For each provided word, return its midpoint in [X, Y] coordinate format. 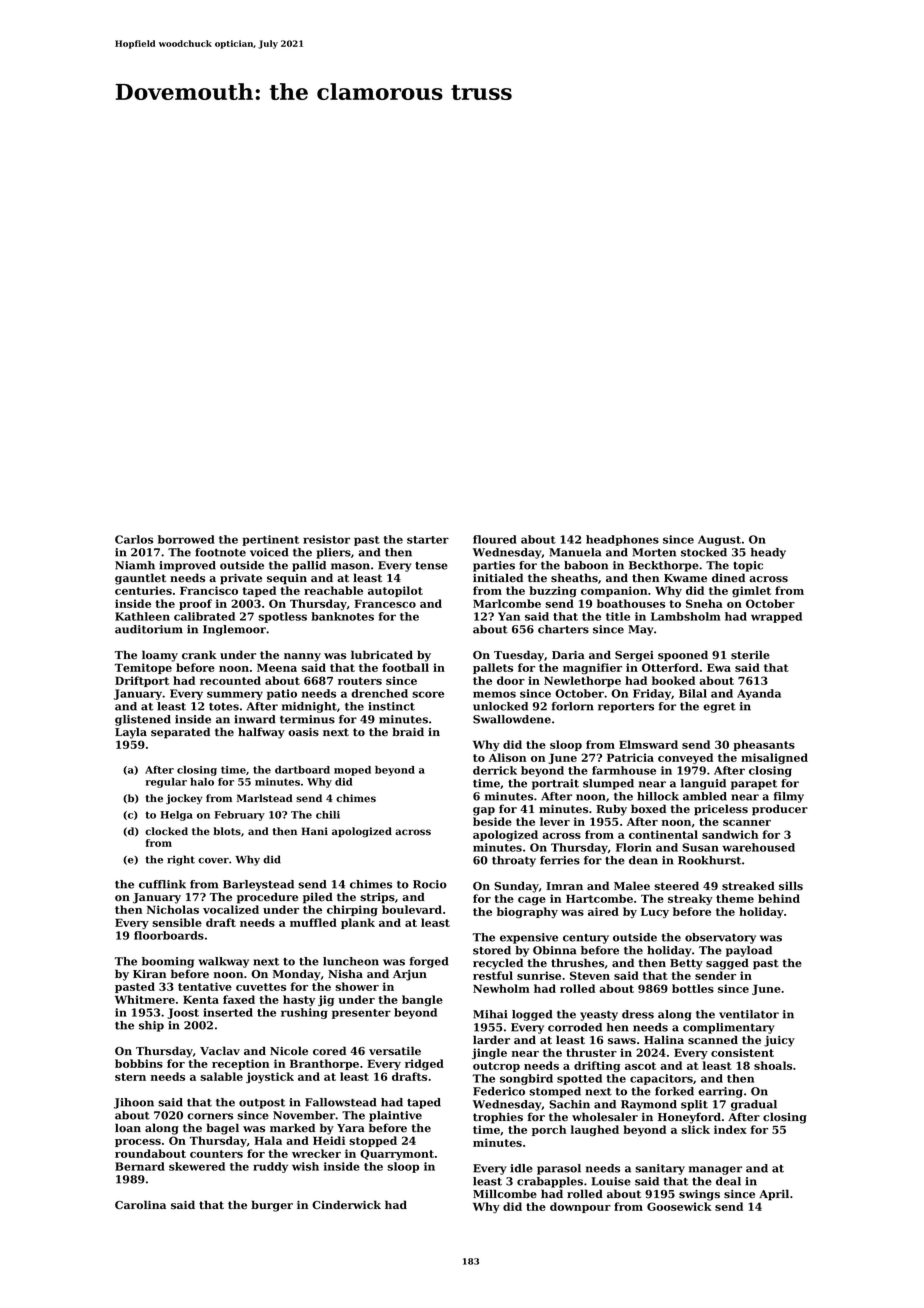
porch [549, 1130]
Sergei [634, 656]
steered [677, 885]
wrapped [776, 617]
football [405, 667]
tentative [205, 986]
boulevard [412, 909]
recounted [230, 680]
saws [622, 1041]
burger [272, 1206]
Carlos [134, 539]
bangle [422, 1001]
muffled [313, 922]
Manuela [575, 552]
